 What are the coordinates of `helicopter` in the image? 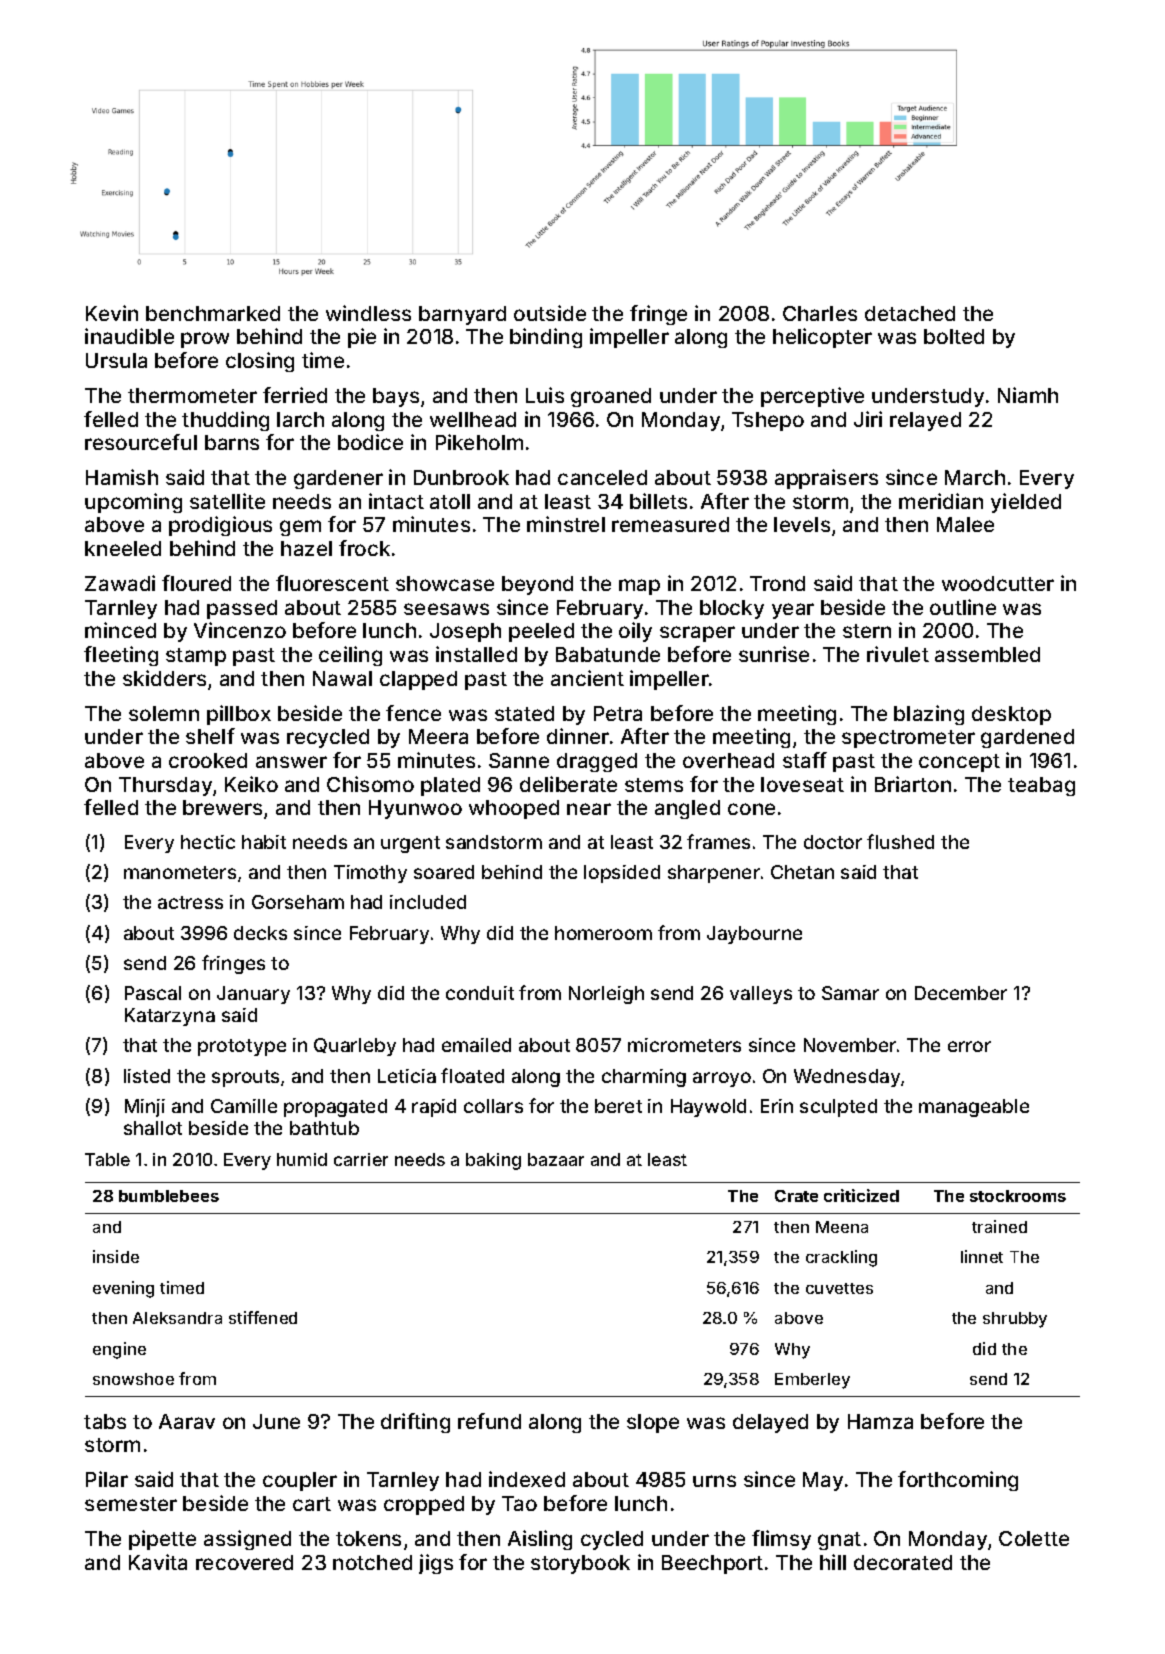 It's located at (822, 338).
